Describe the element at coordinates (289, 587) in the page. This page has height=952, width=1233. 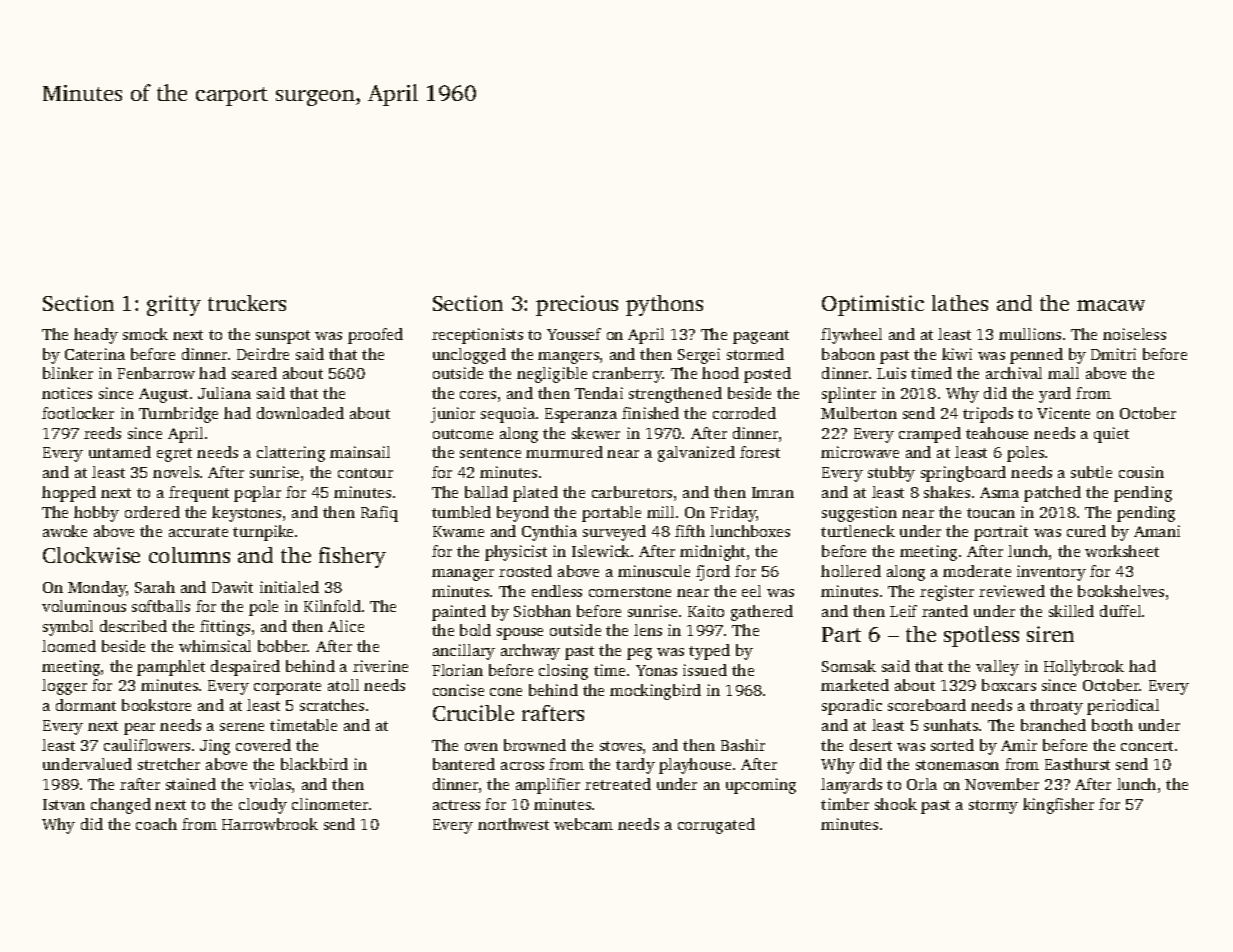
I see `initialed` at that location.
